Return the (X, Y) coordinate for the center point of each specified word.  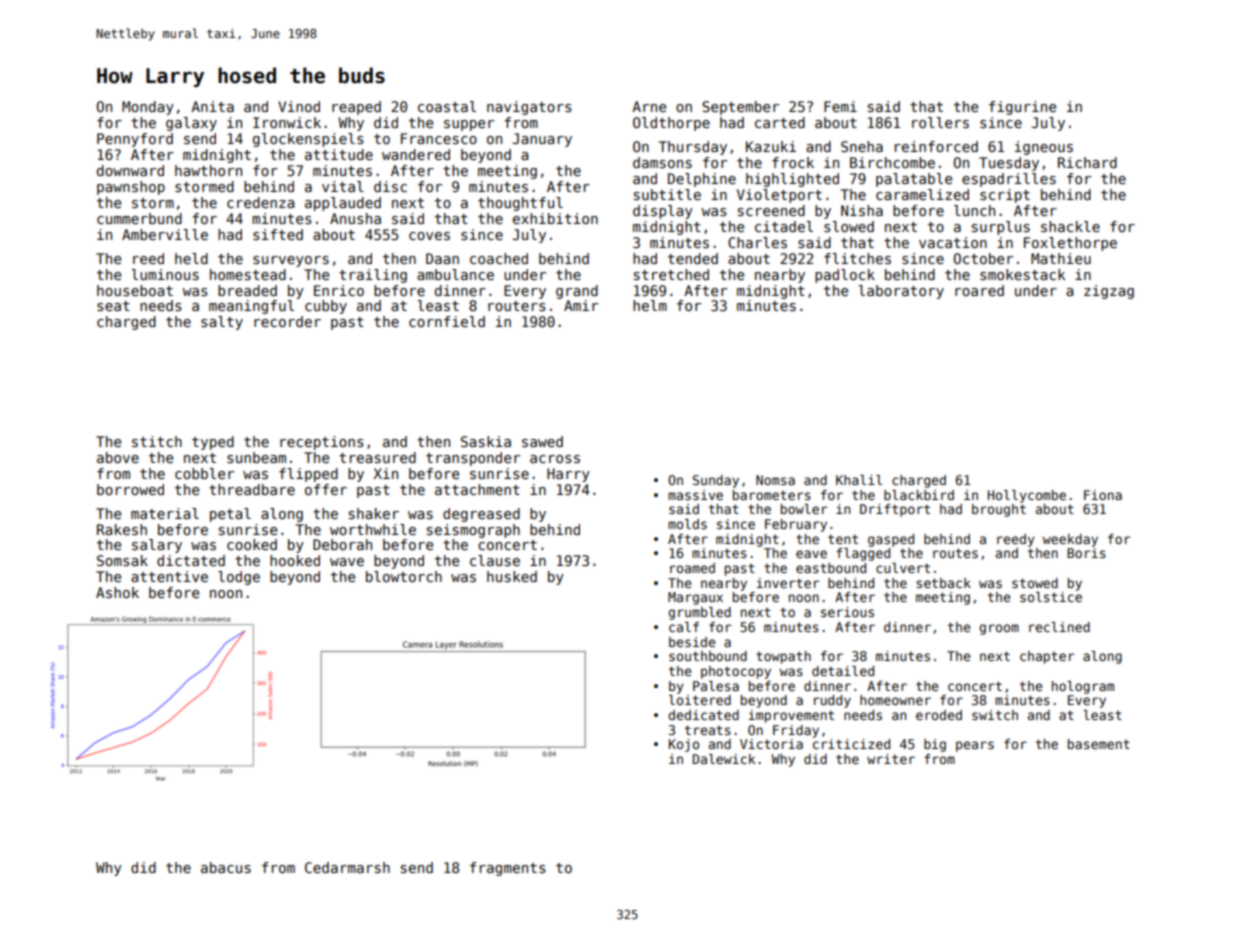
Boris (1086, 553)
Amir (581, 305)
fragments (508, 869)
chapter (1047, 657)
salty (222, 323)
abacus (226, 867)
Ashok (117, 592)
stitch (157, 441)
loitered (700, 700)
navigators (529, 108)
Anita (212, 106)
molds (687, 524)
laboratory (901, 292)
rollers (940, 122)
